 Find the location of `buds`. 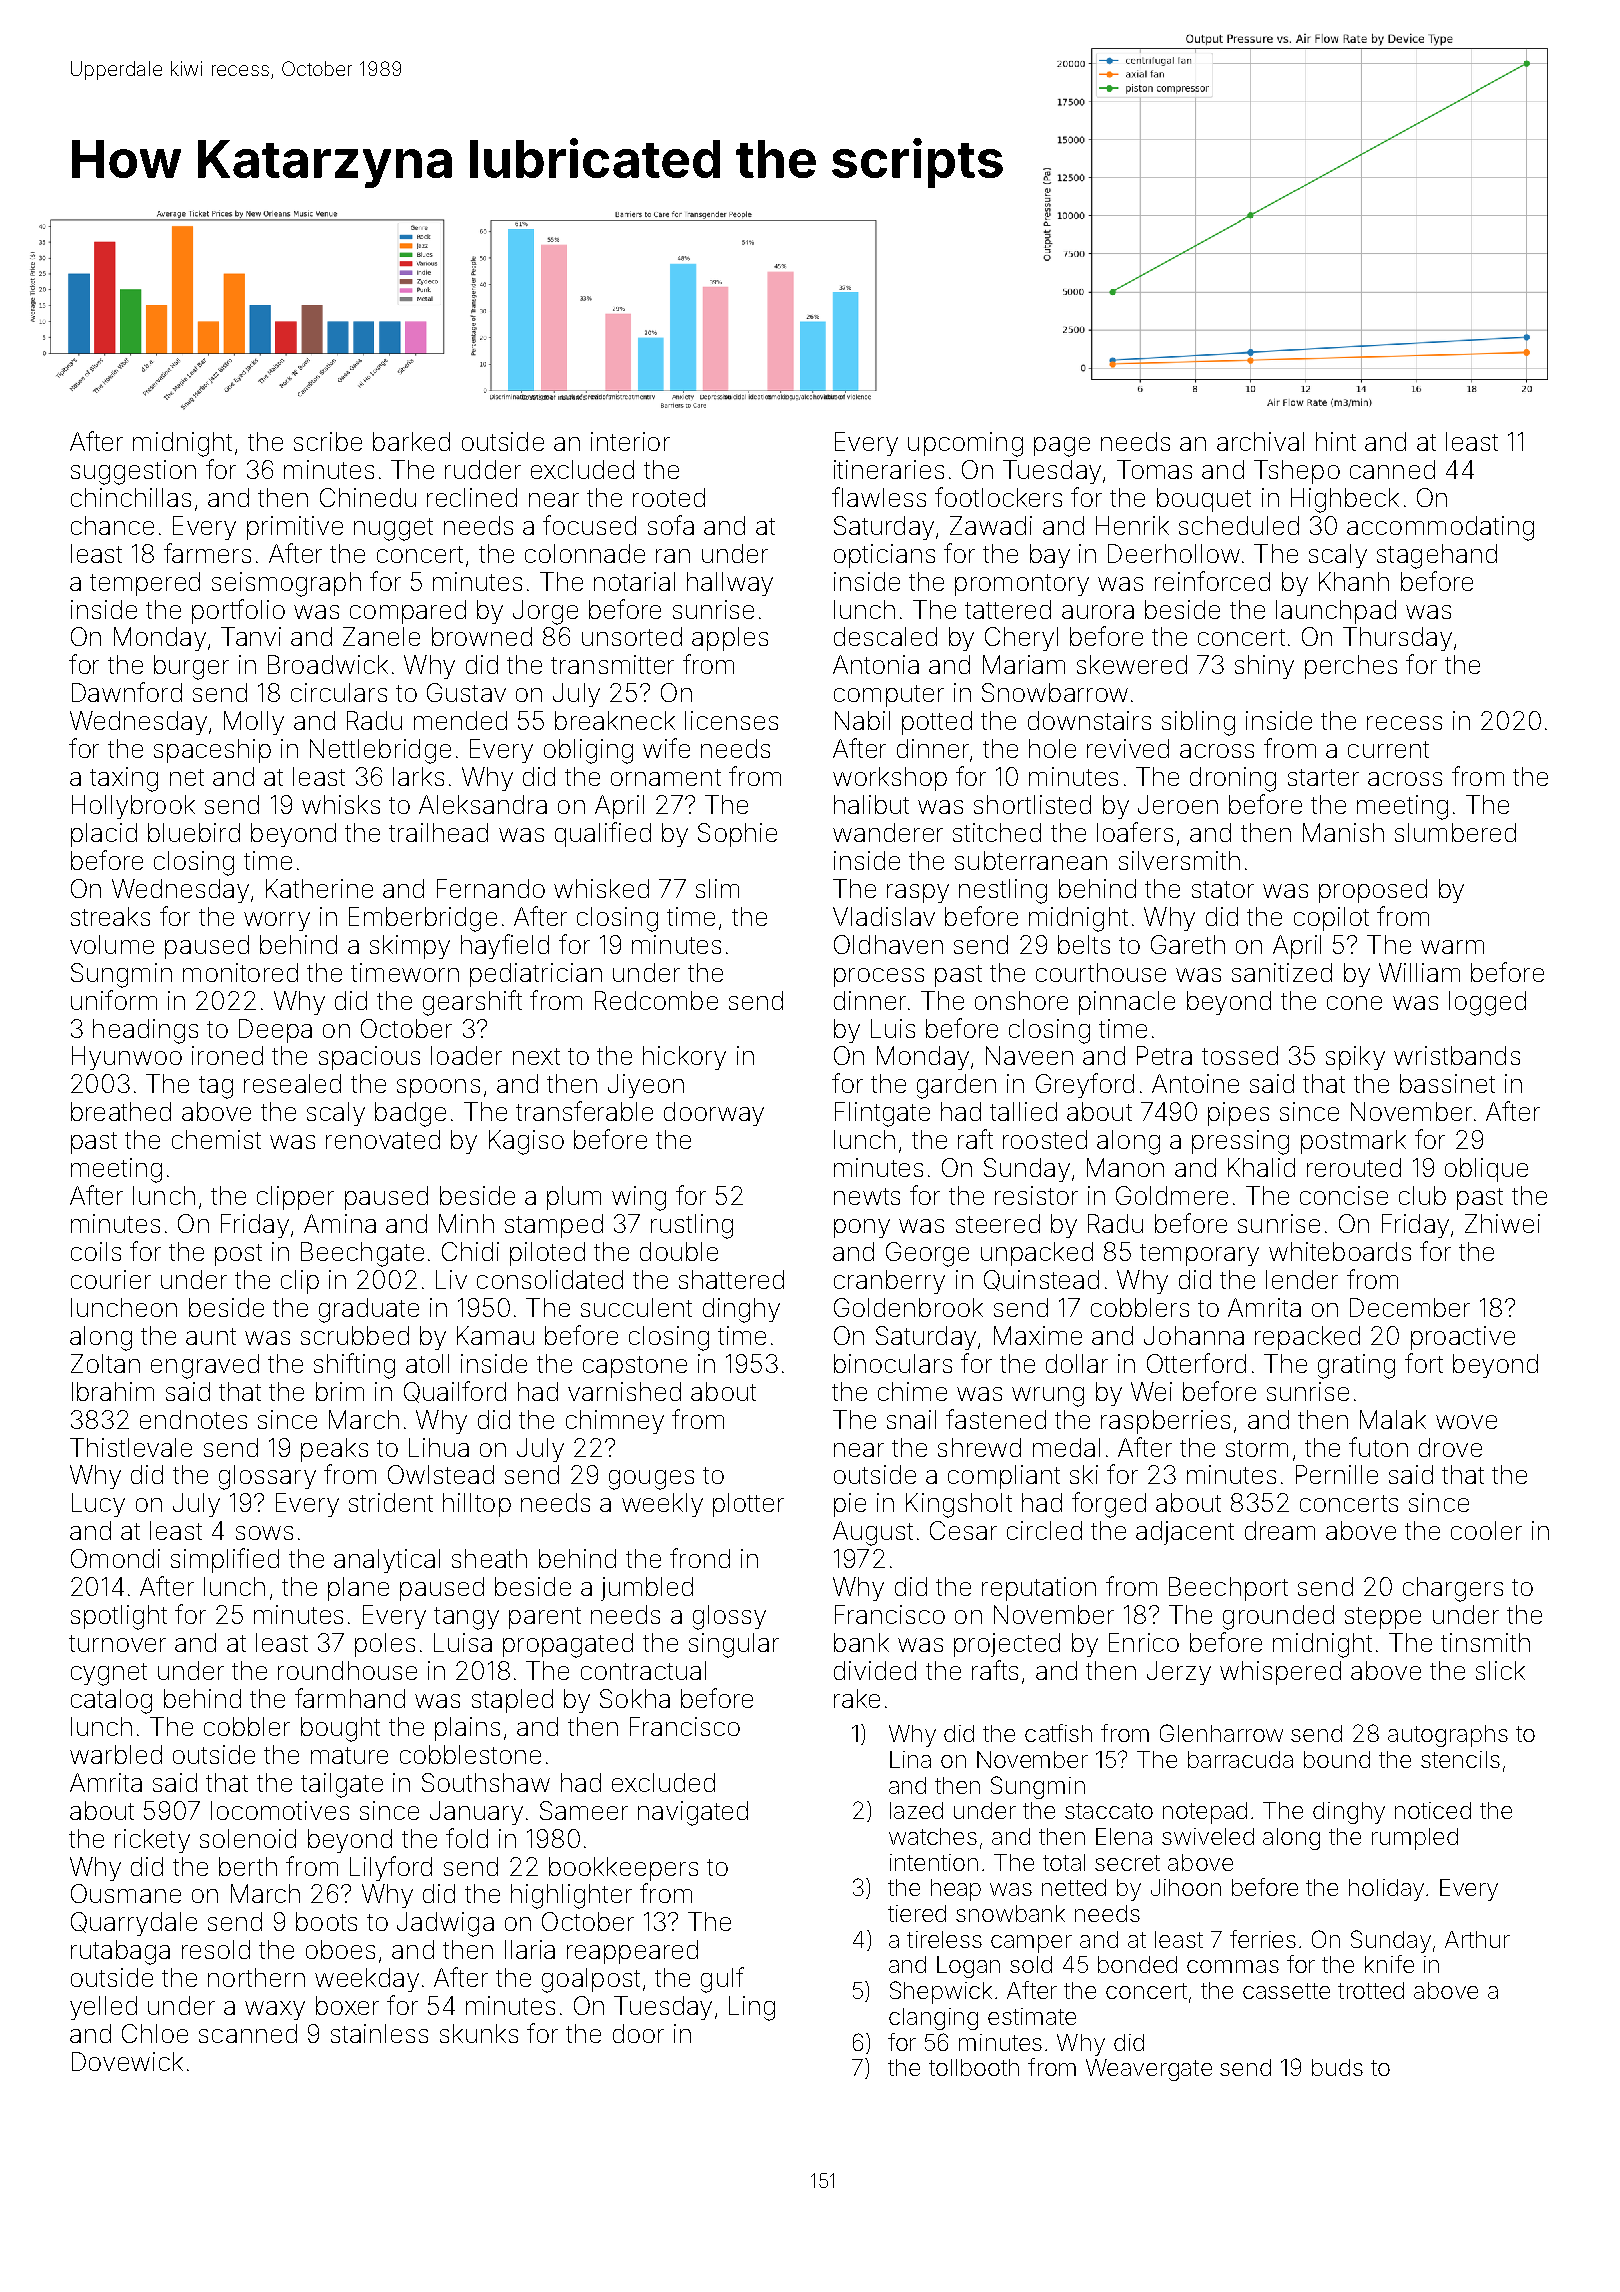

buds is located at coordinates (1337, 2067).
